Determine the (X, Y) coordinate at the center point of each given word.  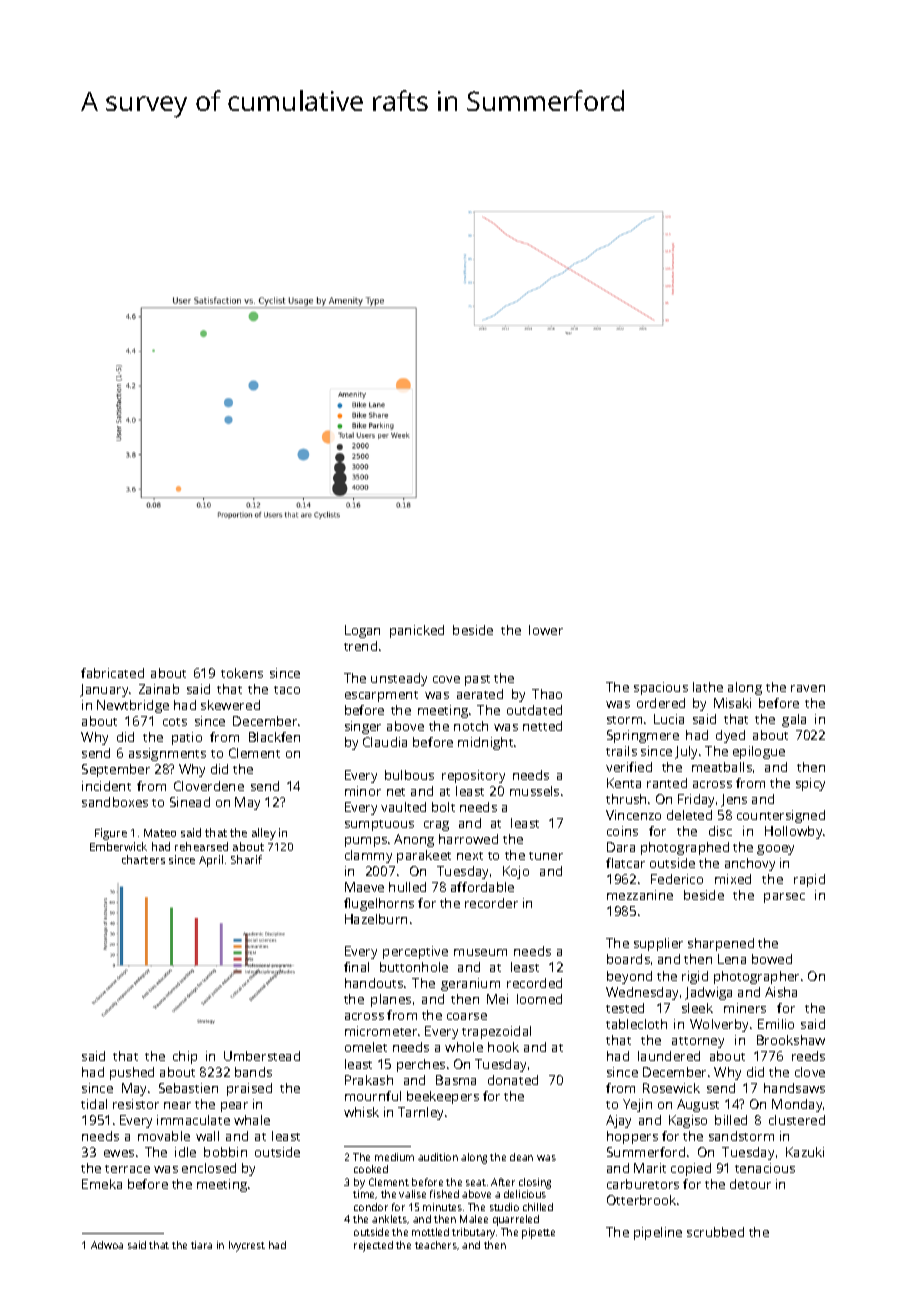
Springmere (643, 736)
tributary (473, 1233)
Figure (111, 834)
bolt (443, 807)
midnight (485, 743)
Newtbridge (133, 706)
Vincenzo (633, 815)
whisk (361, 1112)
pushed (132, 1073)
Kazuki (805, 1152)
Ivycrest (247, 1246)
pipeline (658, 1233)
